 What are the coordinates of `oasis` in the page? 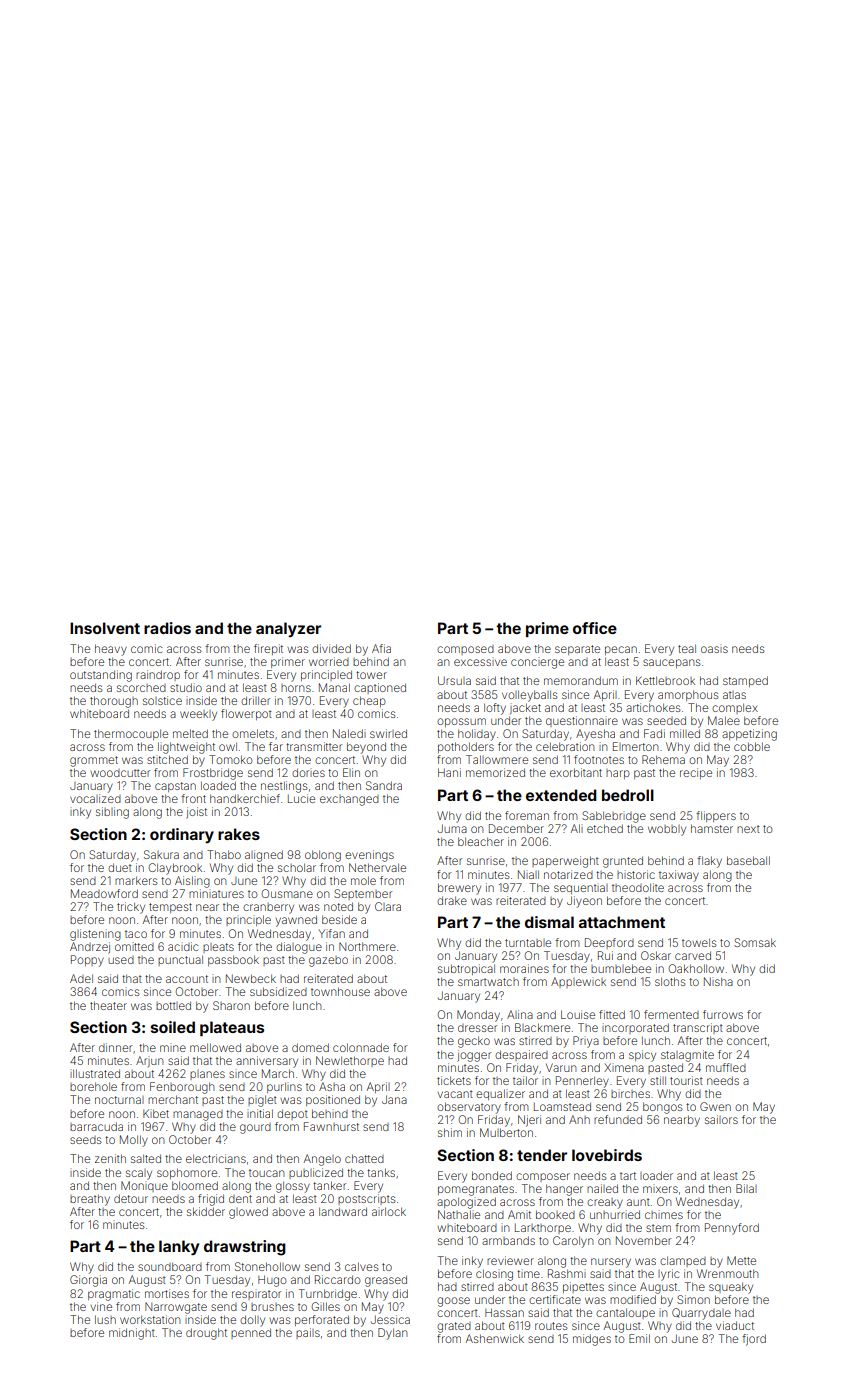 It's located at (714, 649).
